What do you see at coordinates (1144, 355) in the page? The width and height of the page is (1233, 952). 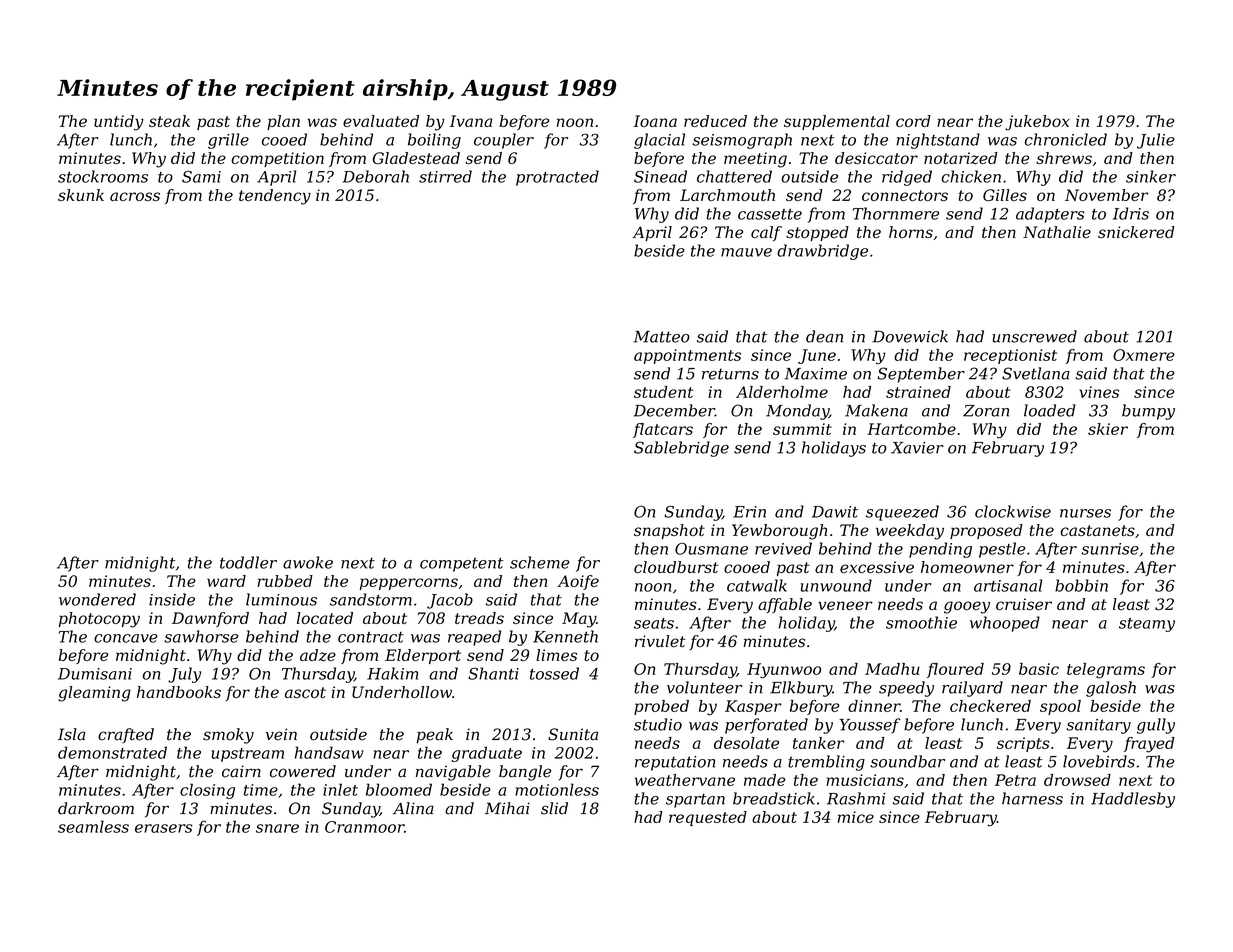 I see `Oxmere` at bounding box center [1144, 355].
